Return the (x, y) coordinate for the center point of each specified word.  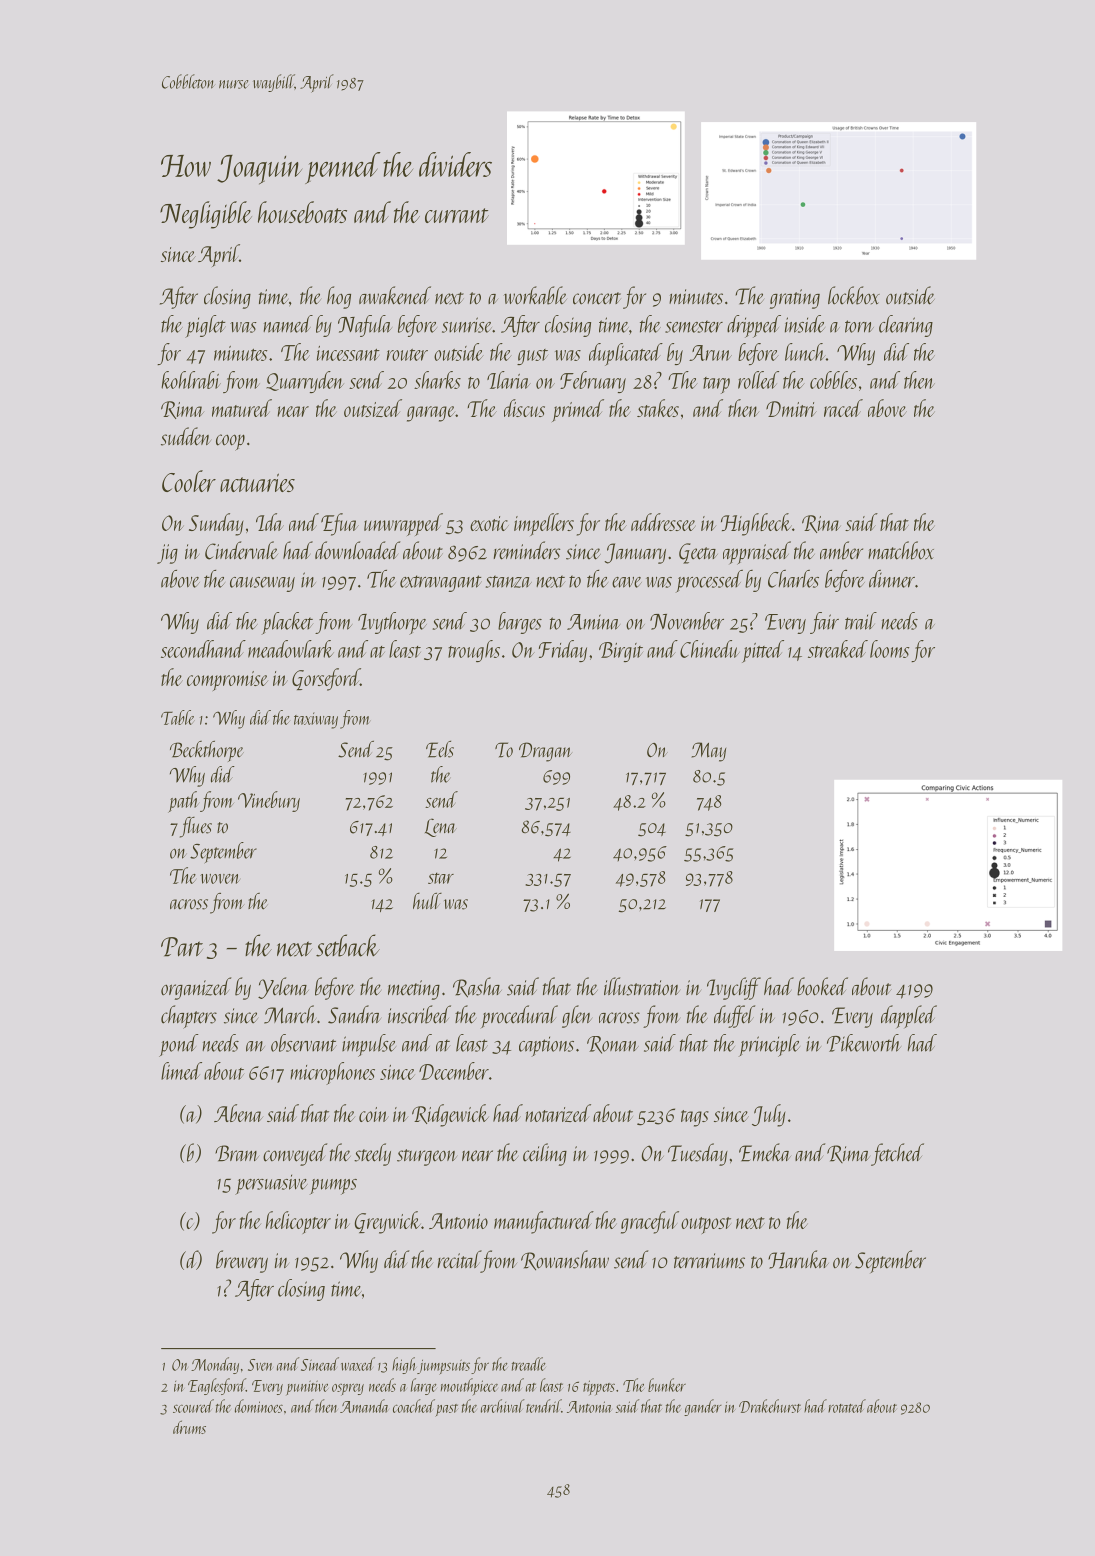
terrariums (709, 1261)
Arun (710, 353)
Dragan (545, 752)
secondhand (203, 649)
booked (822, 986)
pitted (763, 651)
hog (339, 297)
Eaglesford (217, 1386)
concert (597, 298)
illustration (642, 986)
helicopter (298, 1222)
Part (182, 947)
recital (459, 1259)
